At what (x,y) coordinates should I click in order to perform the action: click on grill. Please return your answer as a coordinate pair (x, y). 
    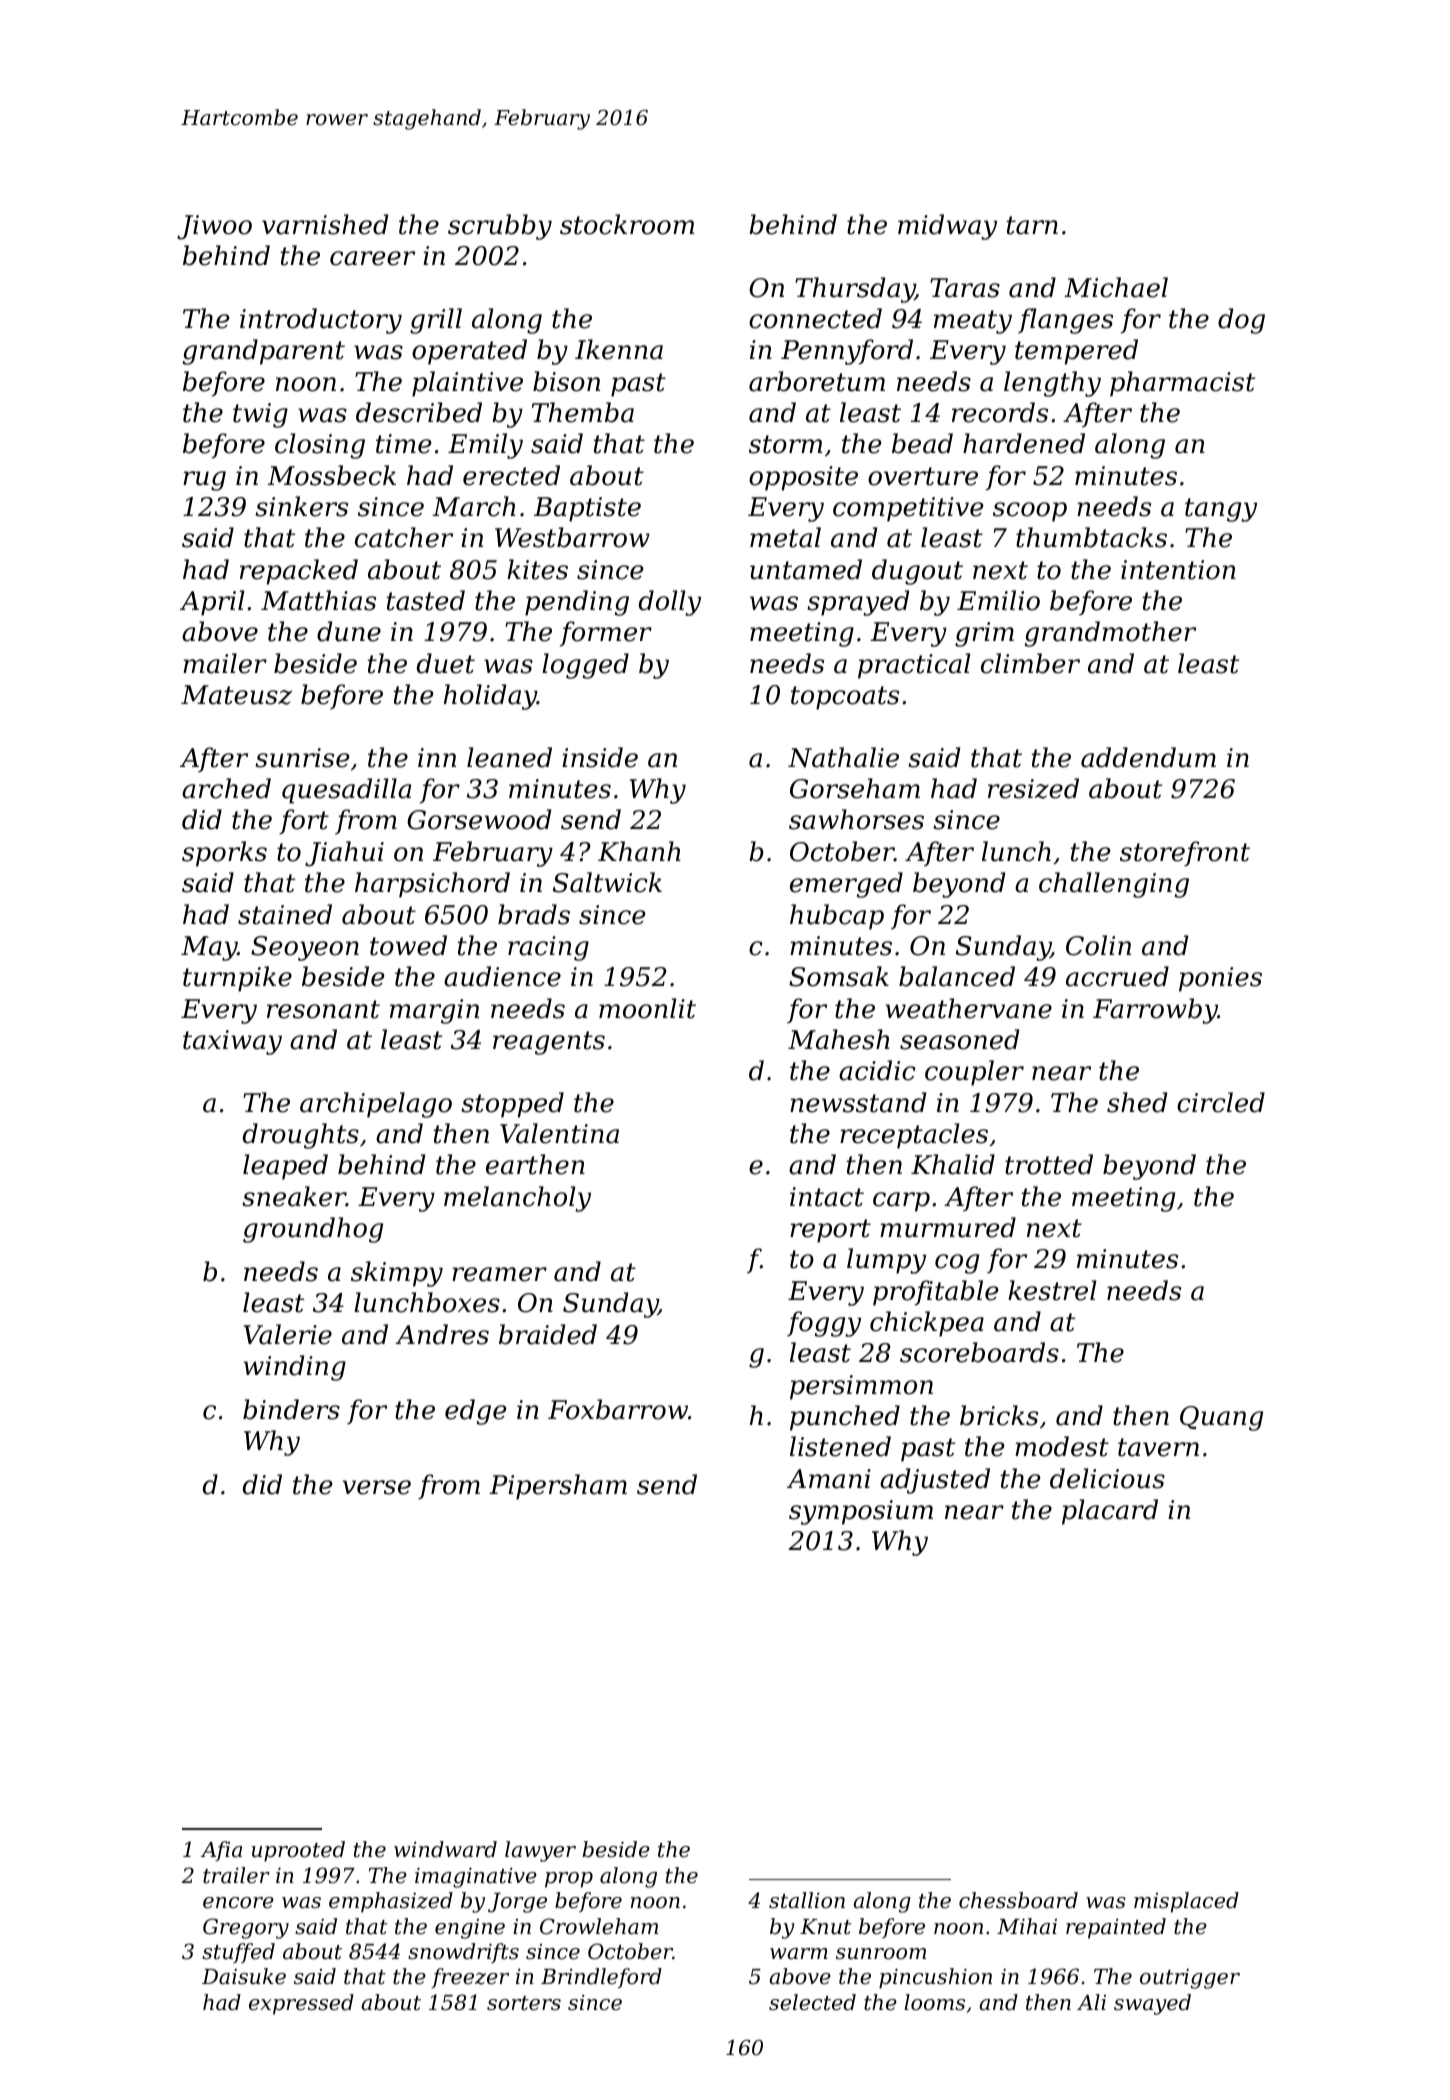
    Looking at the image, I should click on (436, 321).
